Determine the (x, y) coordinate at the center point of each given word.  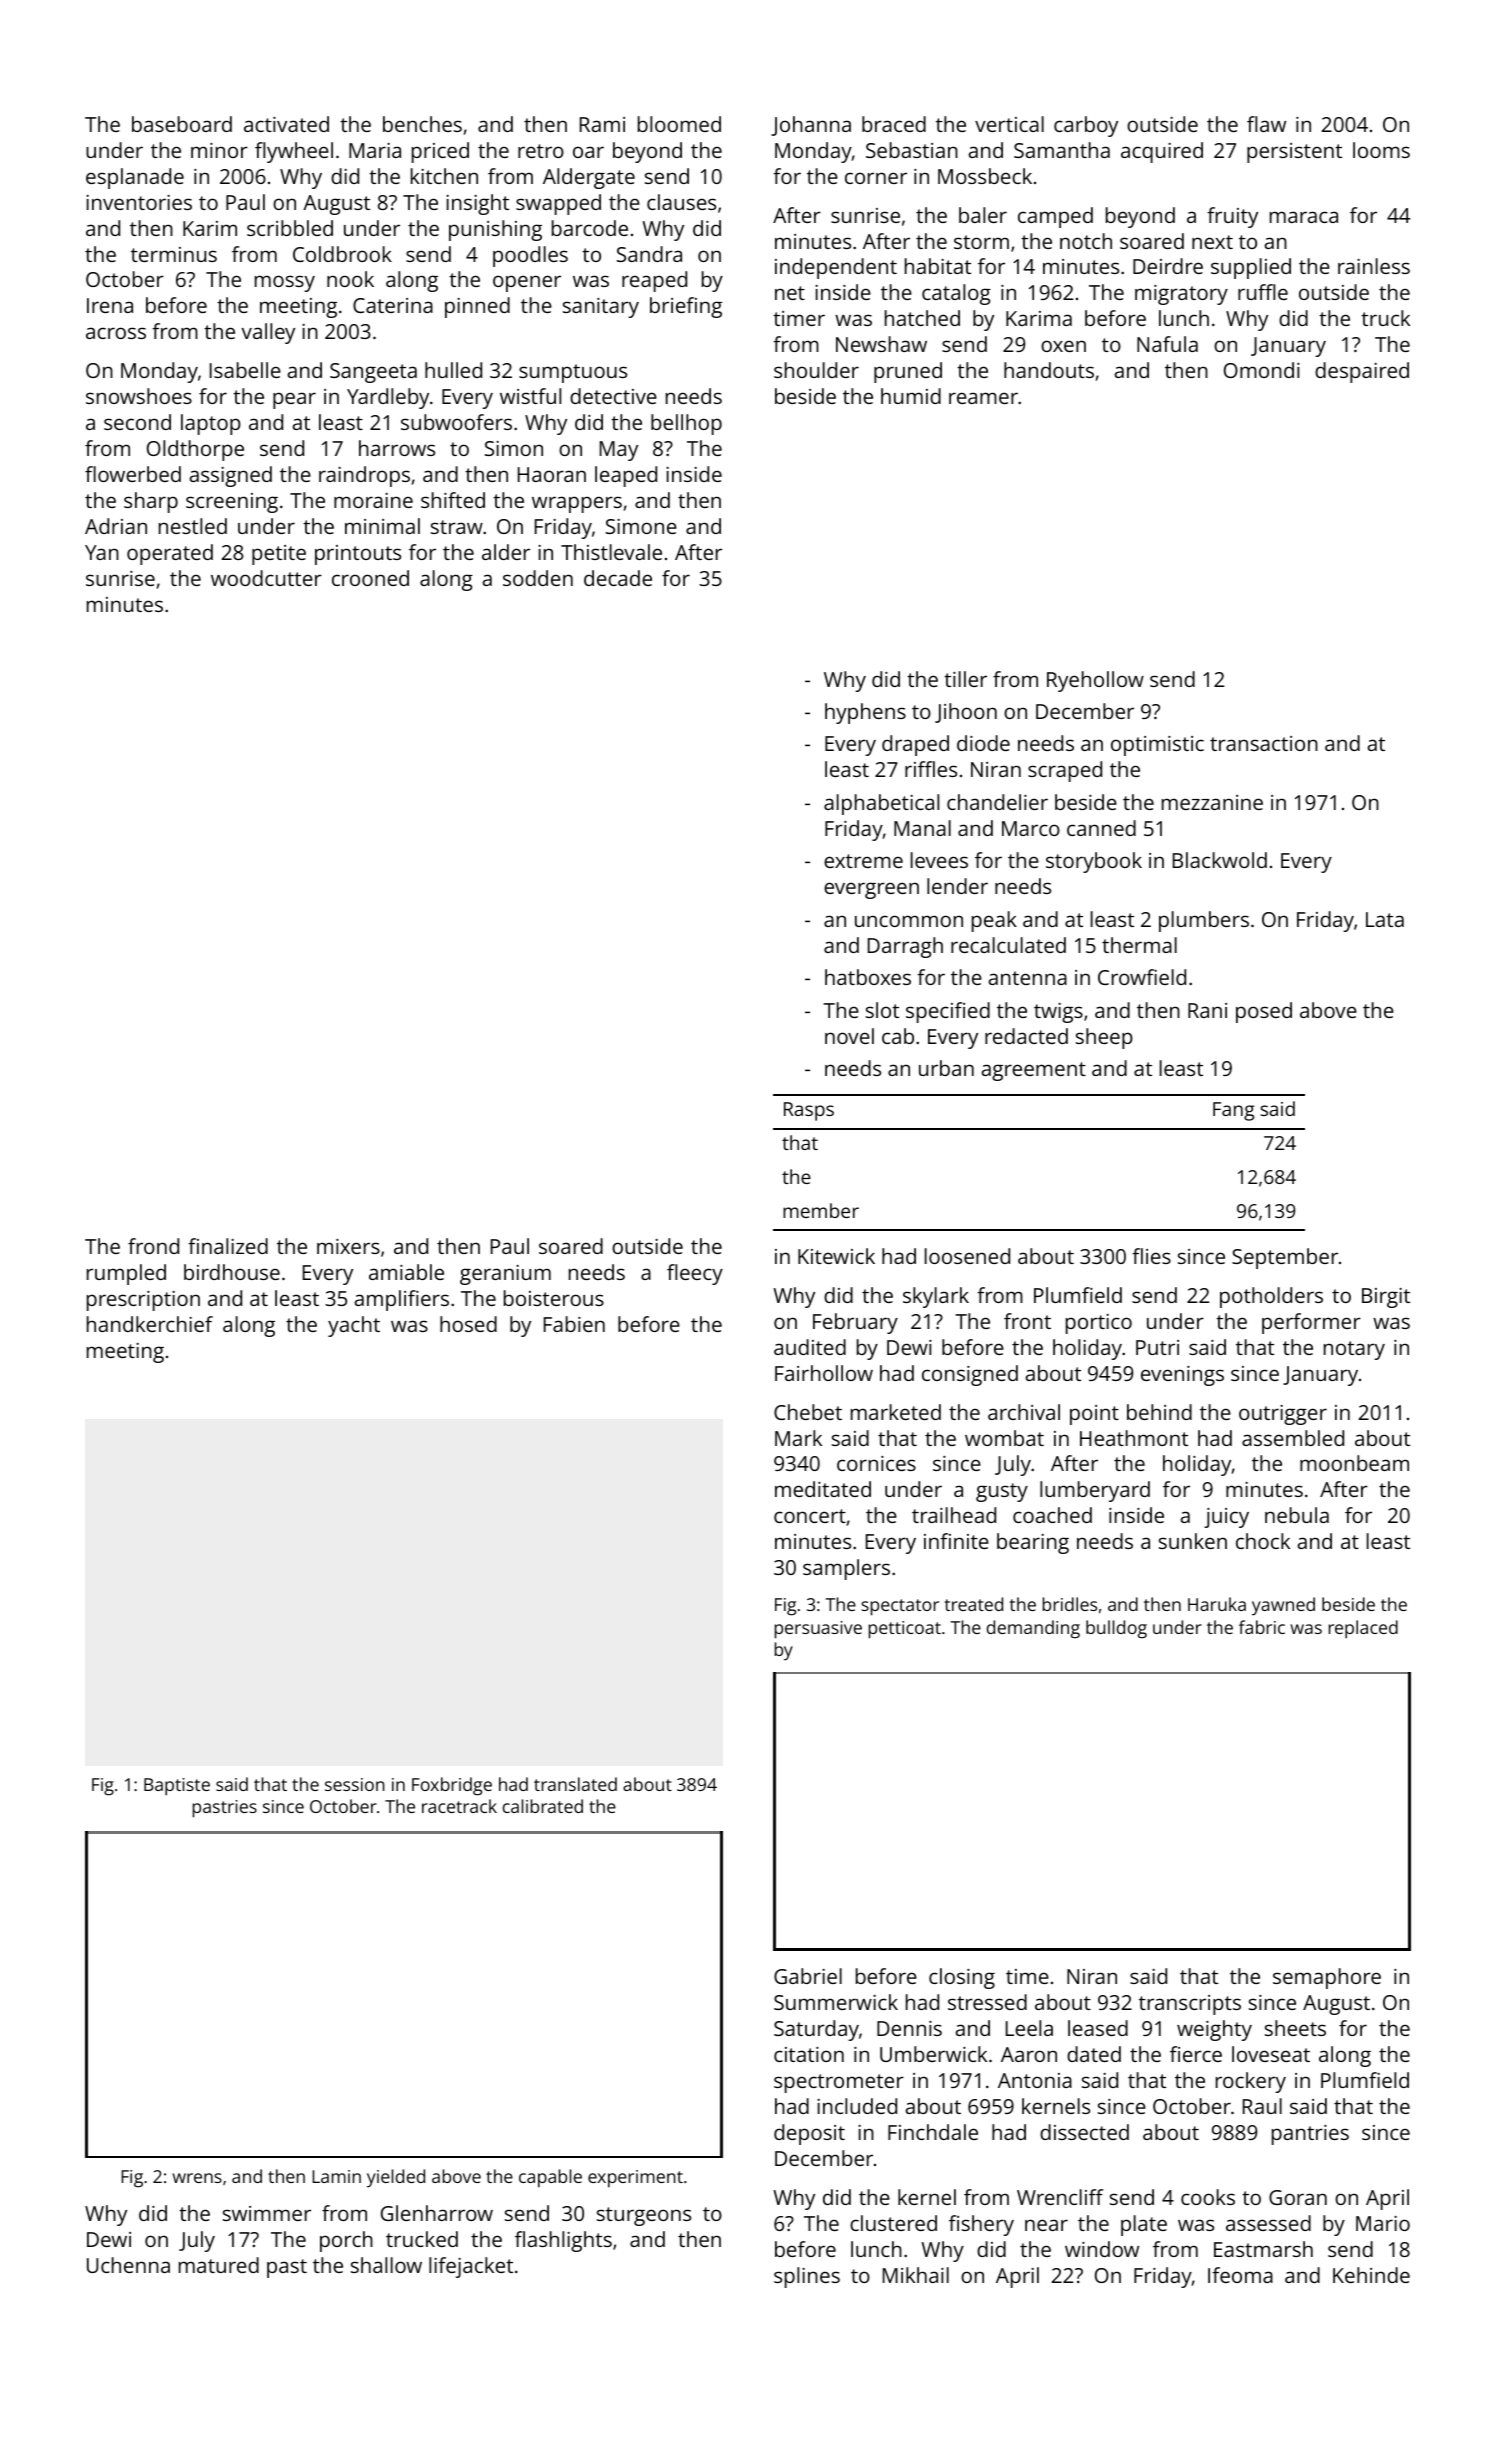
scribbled (290, 228)
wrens (197, 2178)
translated (575, 1784)
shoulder (816, 370)
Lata (1385, 919)
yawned (1283, 1606)
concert (810, 1516)
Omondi (1262, 370)
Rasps (809, 1111)
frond (153, 1246)
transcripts (1190, 2005)
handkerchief (150, 1324)
